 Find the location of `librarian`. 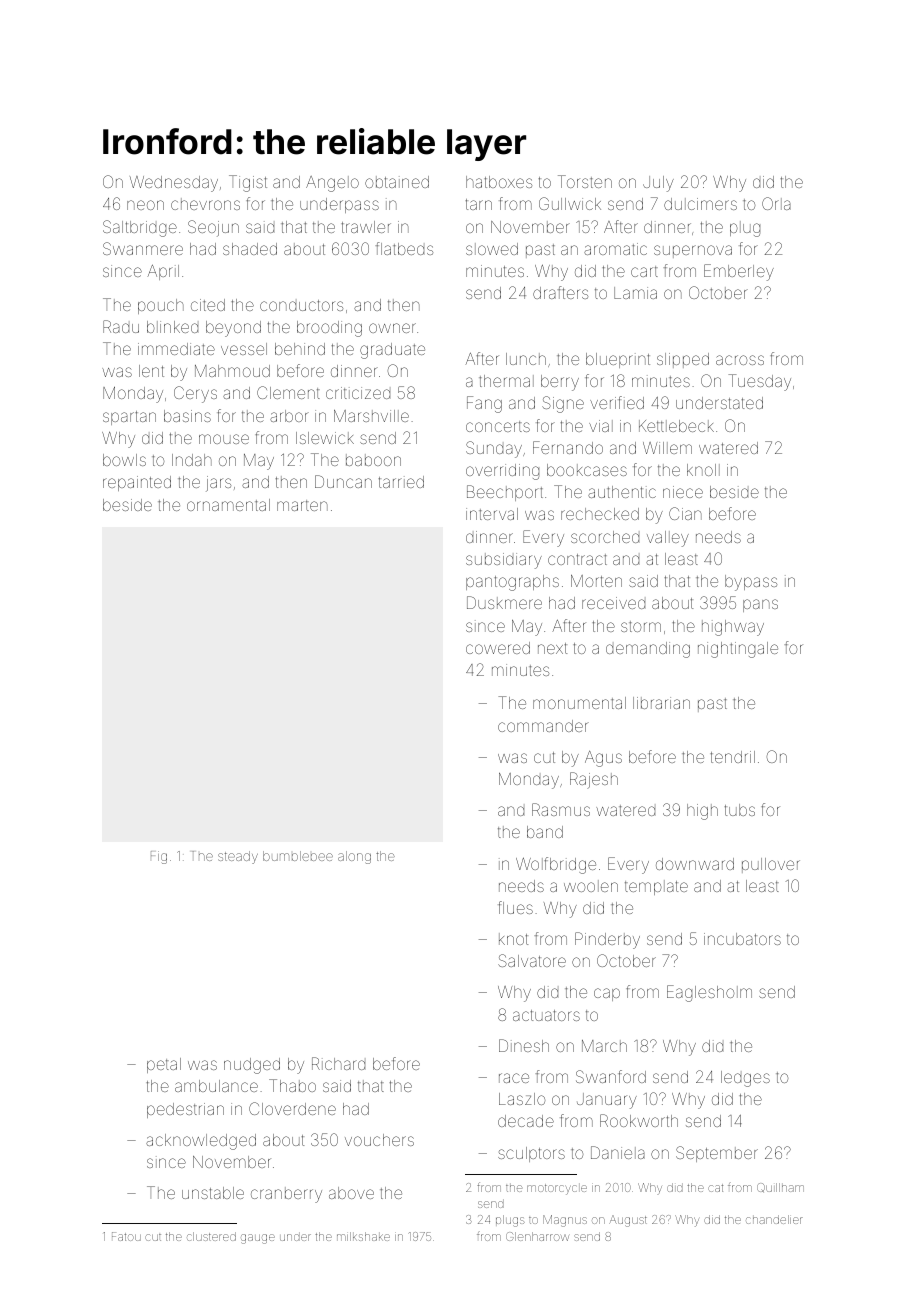

librarian is located at coordinates (661, 703).
